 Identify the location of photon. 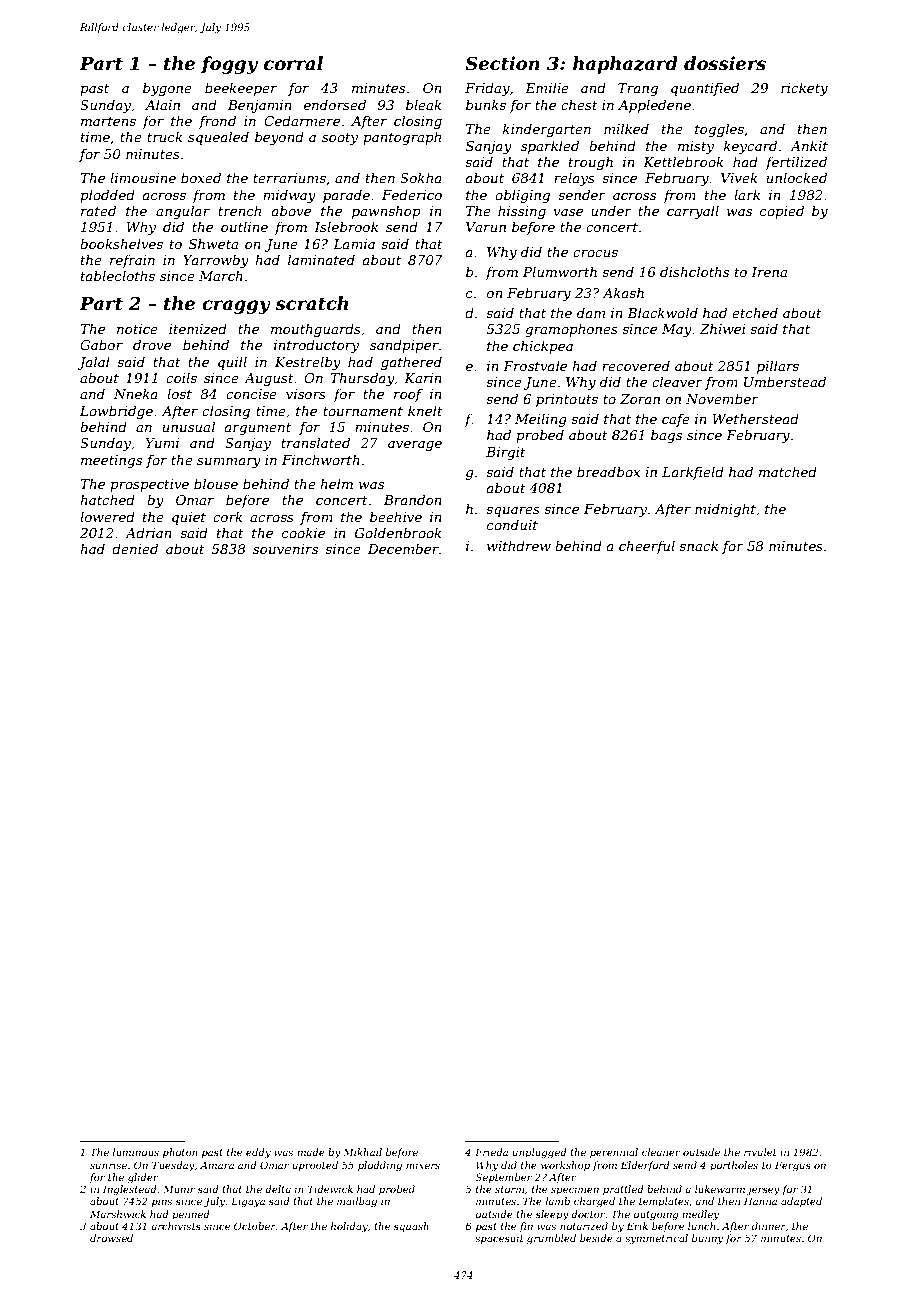
(180, 1153).
